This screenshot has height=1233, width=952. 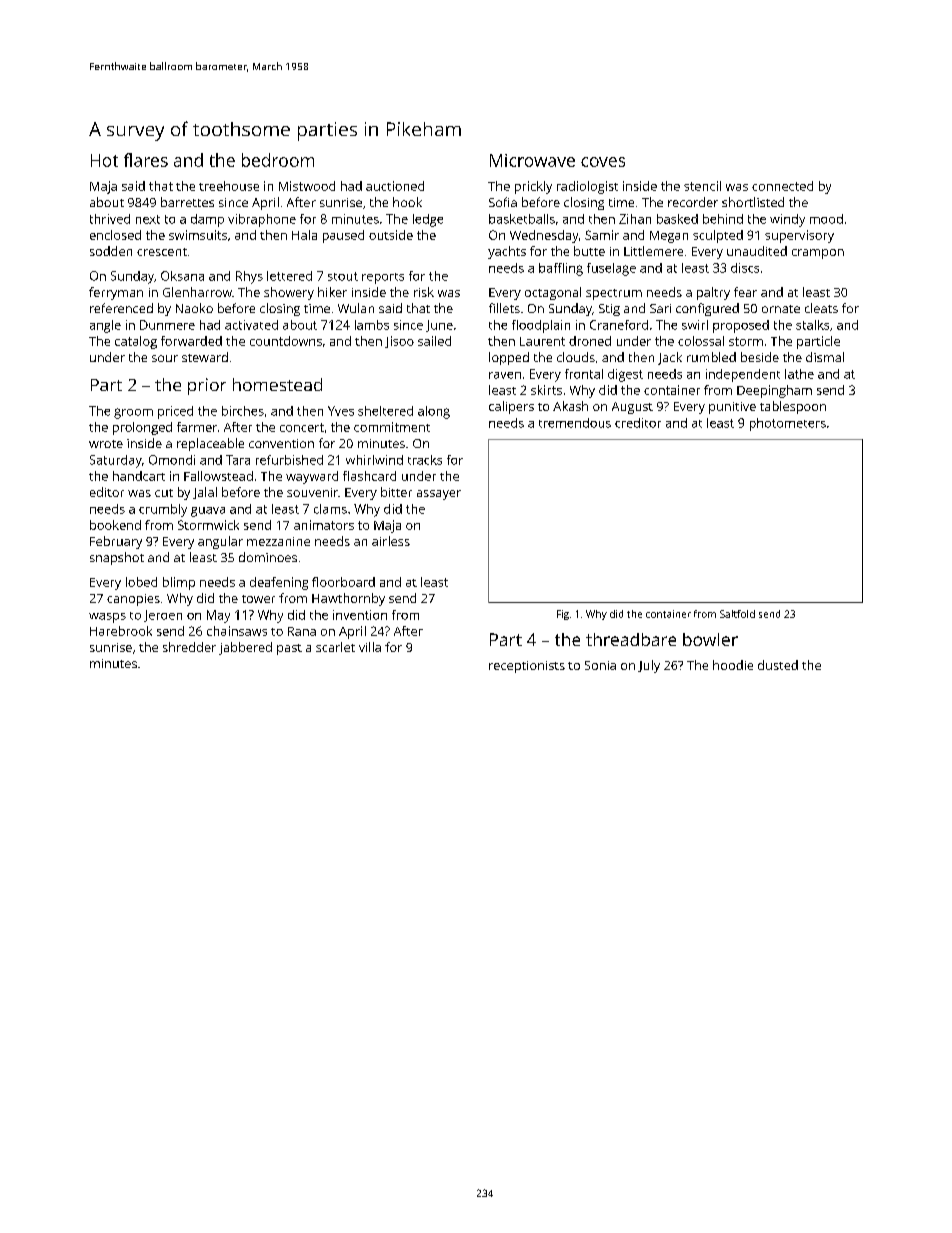 What do you see at coordinates (268, 557) in the screenshot?
I see `dominoes` at bounding box center [268, 557].
